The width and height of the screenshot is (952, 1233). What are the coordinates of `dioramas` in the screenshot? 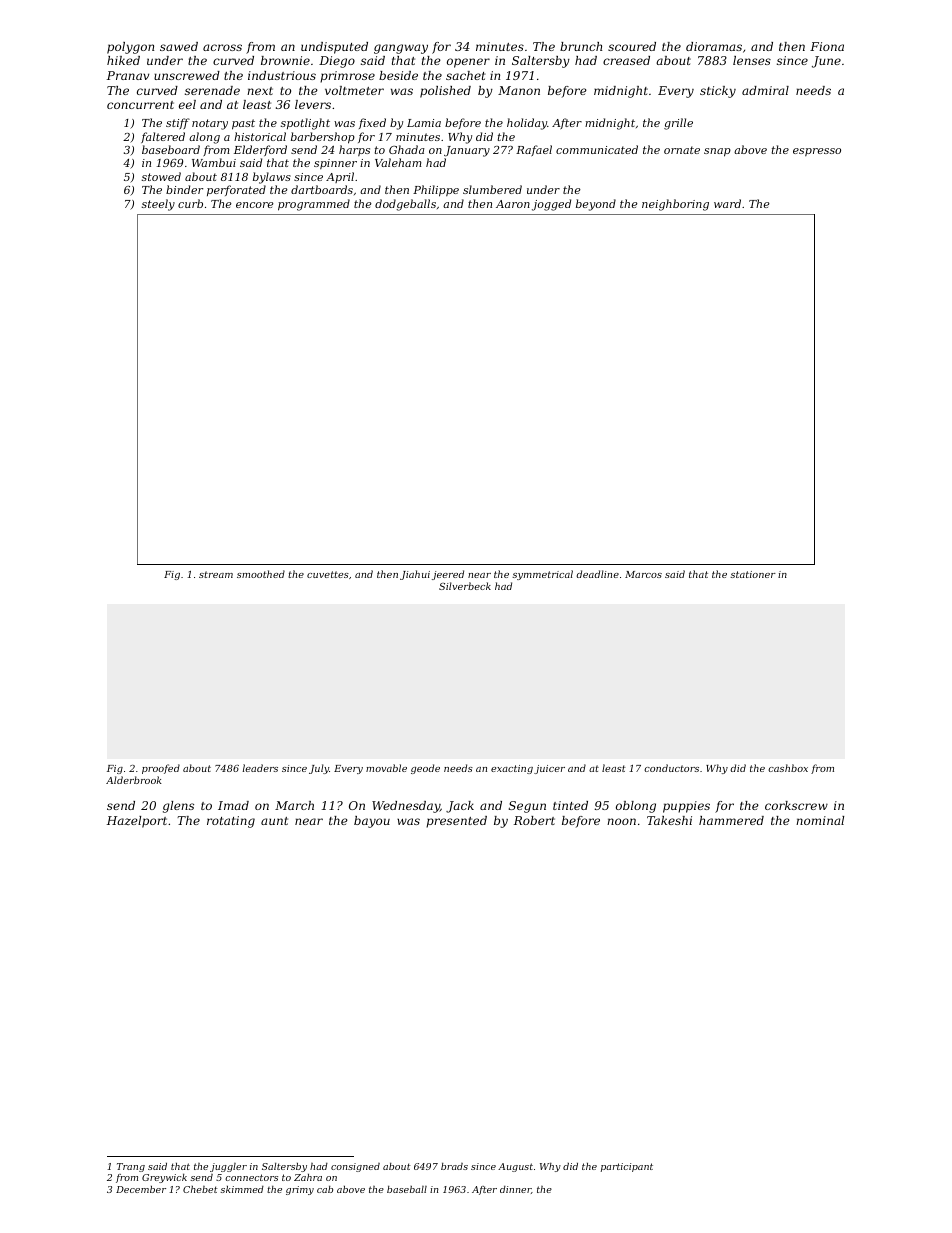 It's located at (714, 46).
